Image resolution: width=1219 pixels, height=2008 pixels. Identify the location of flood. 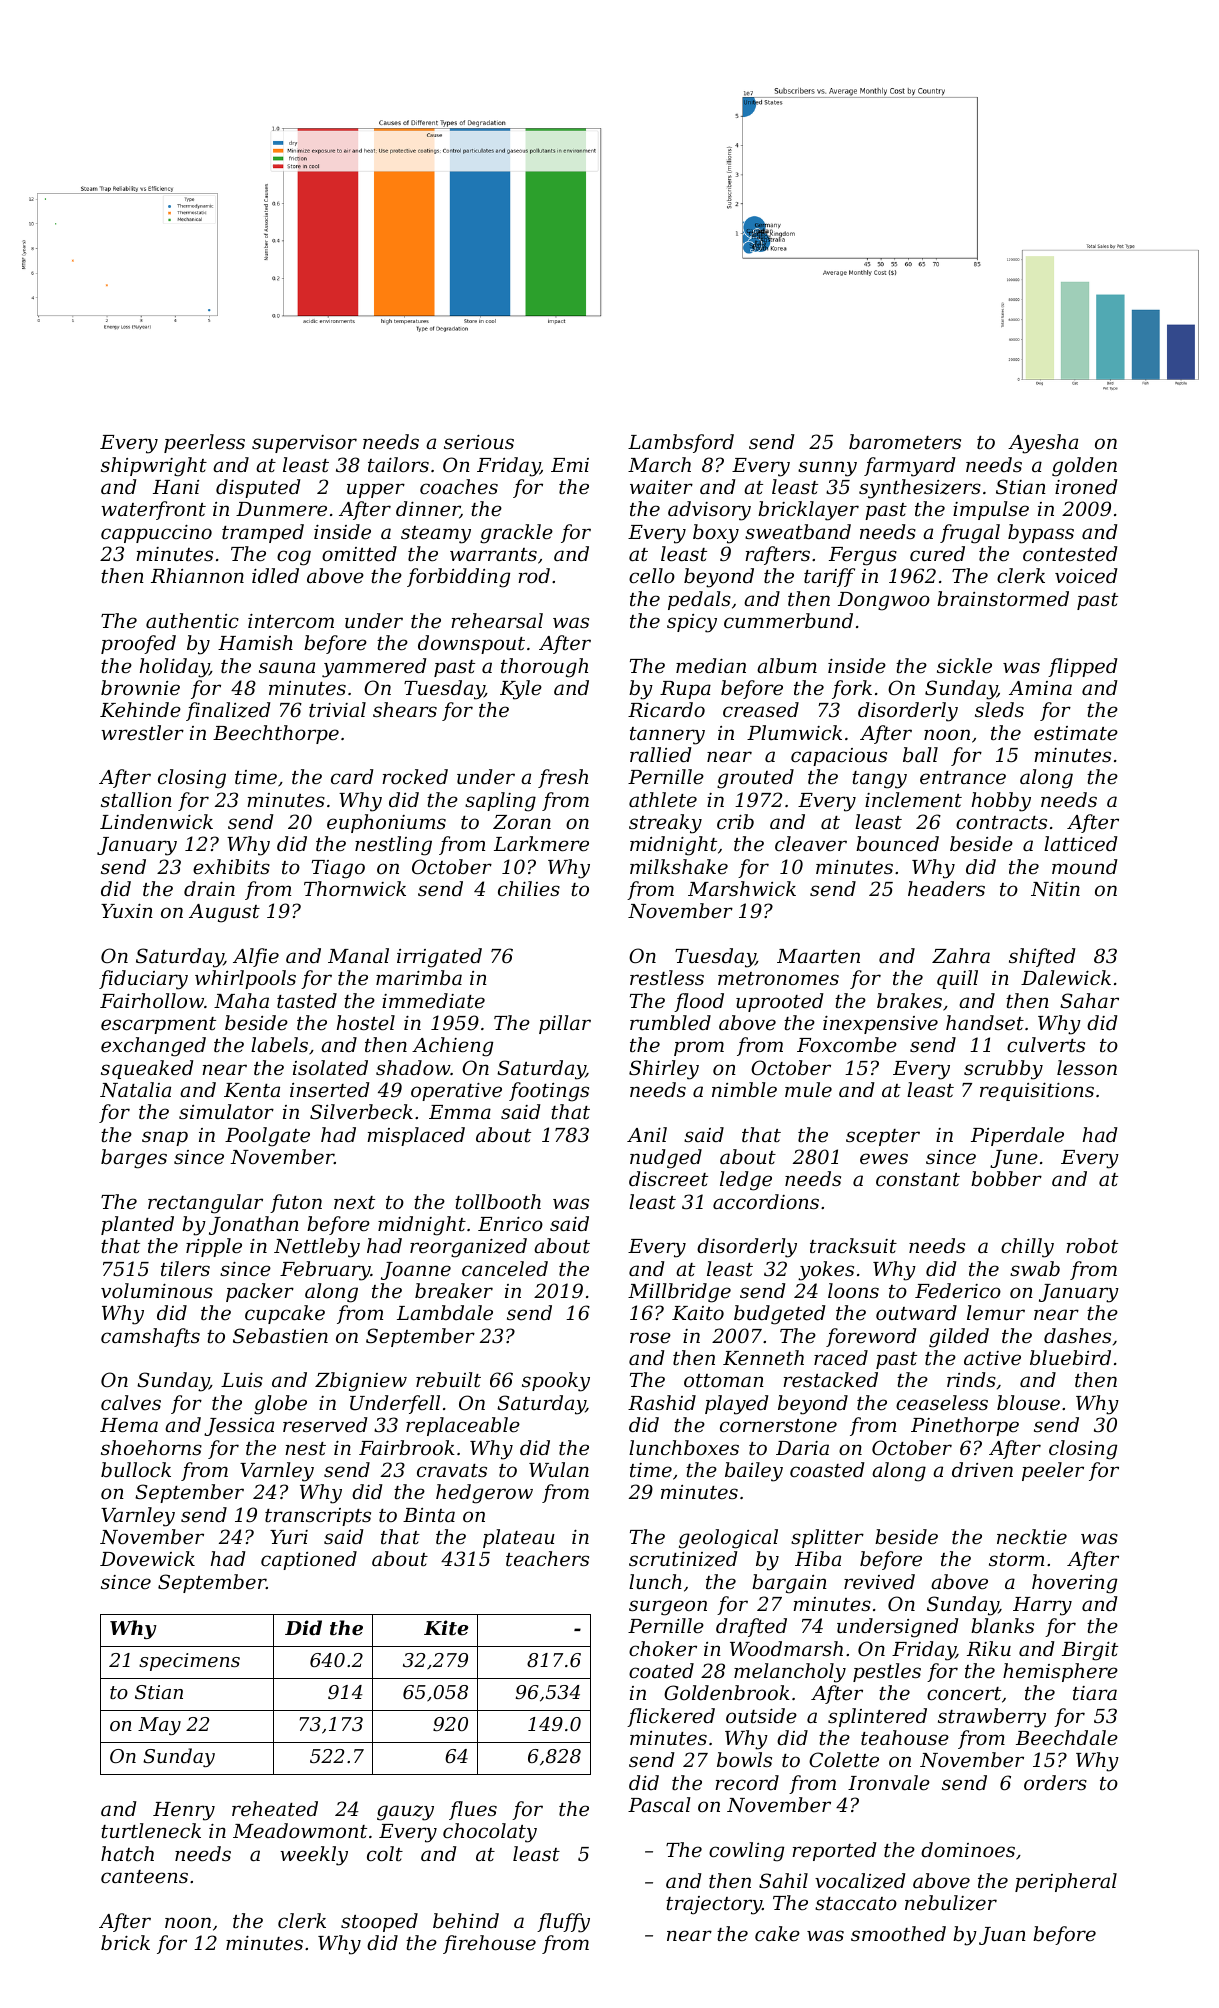
(699, 1002).
